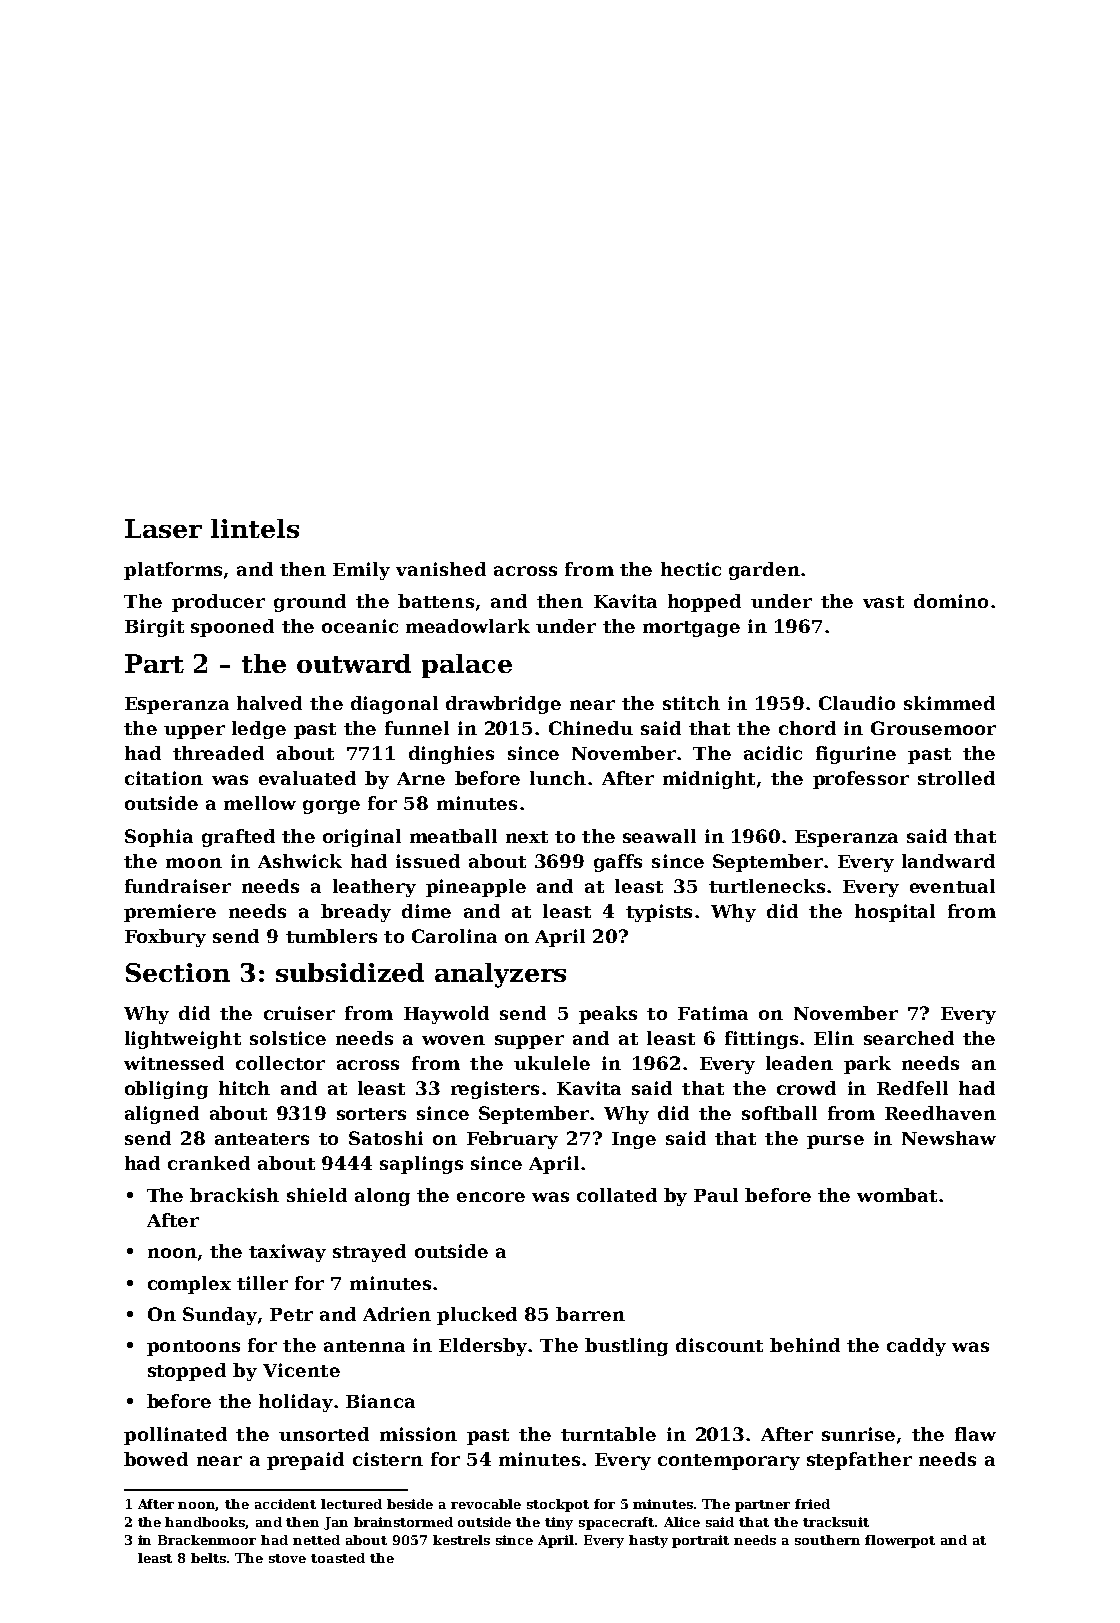 The width and height of the image is (1120, 1623). I want to click on hectic, so click(691, 569).
